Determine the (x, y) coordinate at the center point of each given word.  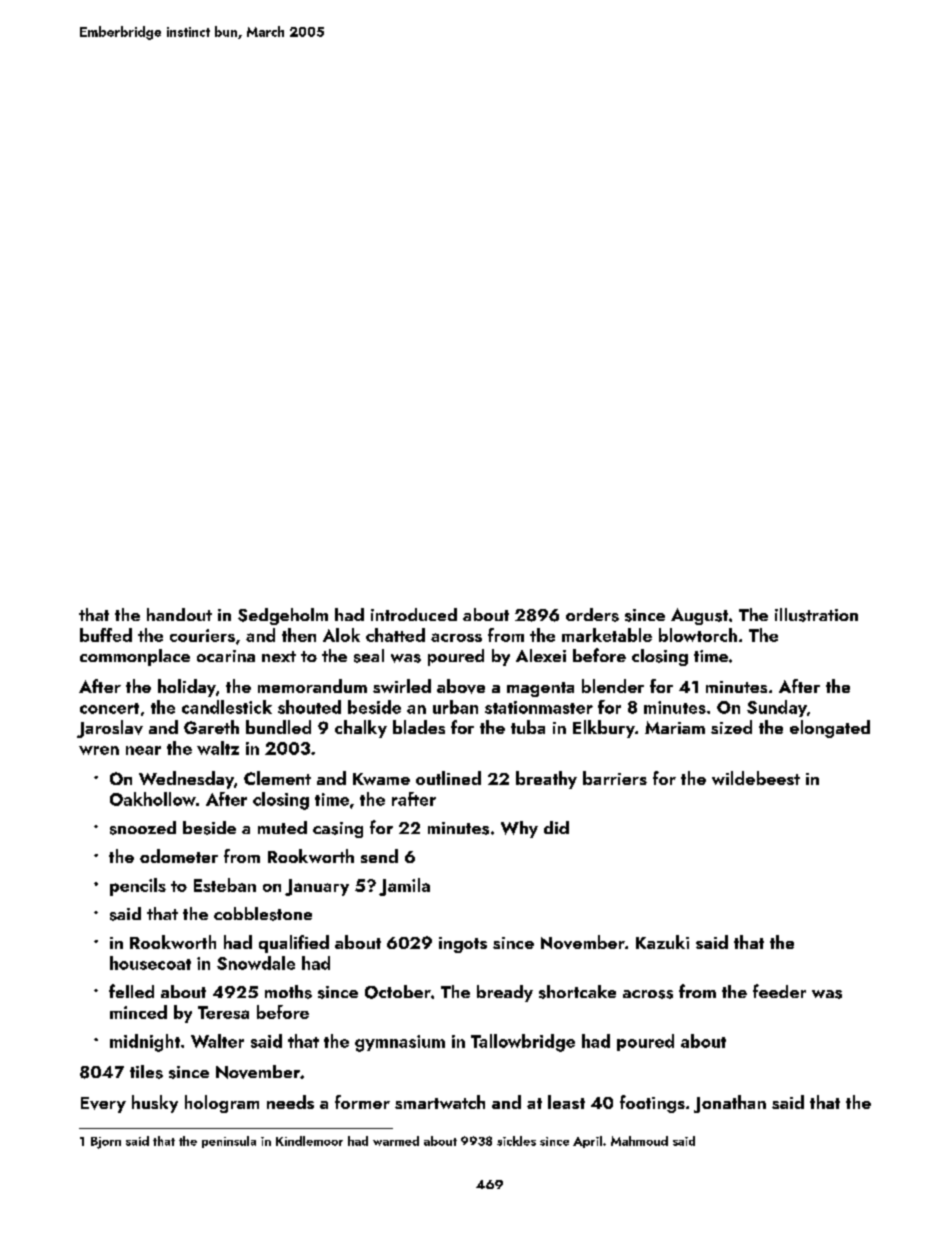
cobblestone (263, 914)
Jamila (404, 887)
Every (103, 1105)
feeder (779, 991)
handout (179, 614)
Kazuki (662, 942)
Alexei (541, 655)
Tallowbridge (523, 1043)
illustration (816, 615)
